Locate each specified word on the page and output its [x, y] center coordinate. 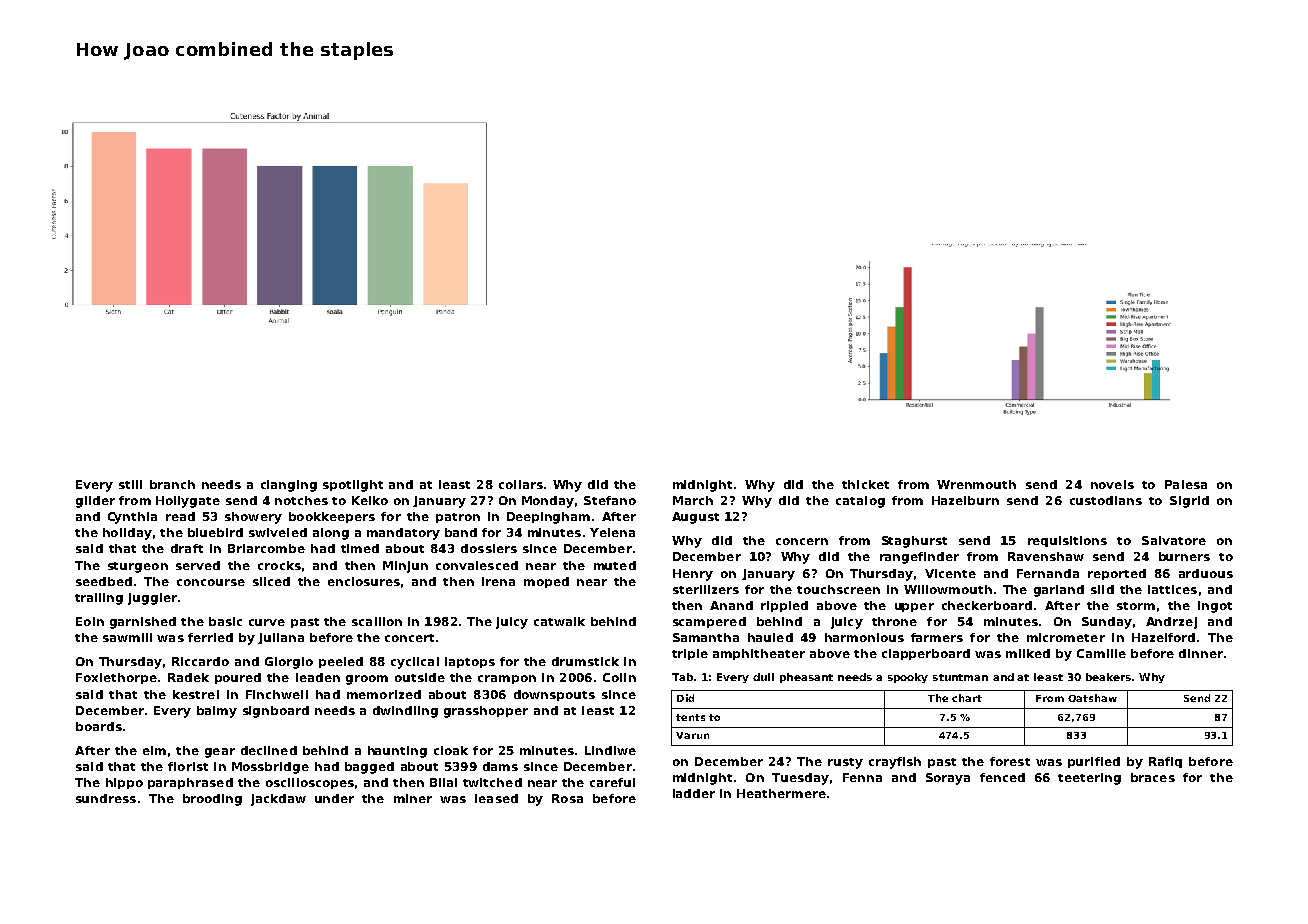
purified [1094, 762]
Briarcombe [266, 548]
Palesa [1186, 484]
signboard [276, 712]
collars [521, 484]
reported [1117, 574]
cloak [451, 750]
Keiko [370, 500]
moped [546, 582]
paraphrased [190, 783]
